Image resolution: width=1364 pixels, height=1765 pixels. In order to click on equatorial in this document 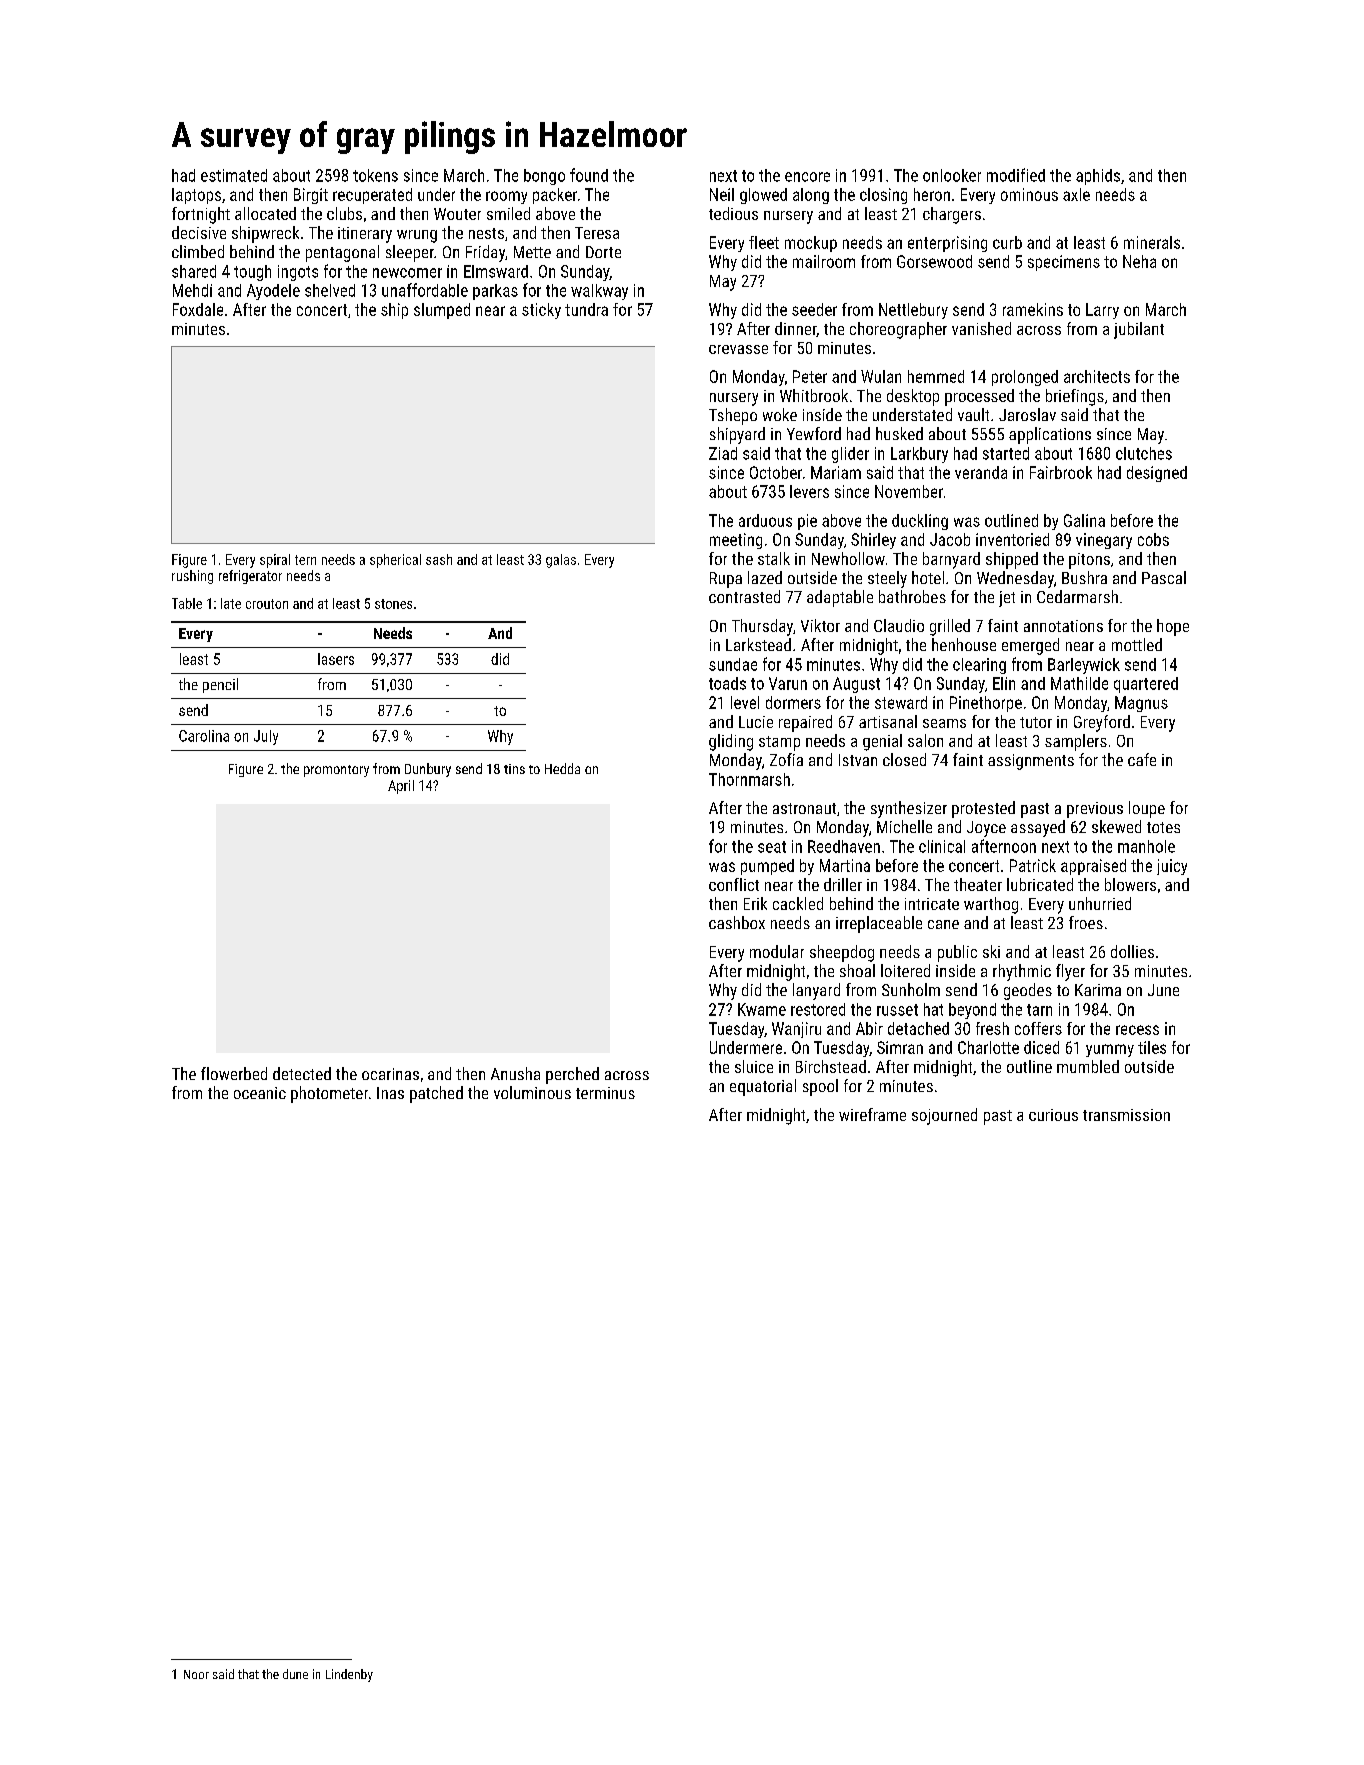, I will do `click(763, 1087)`.
